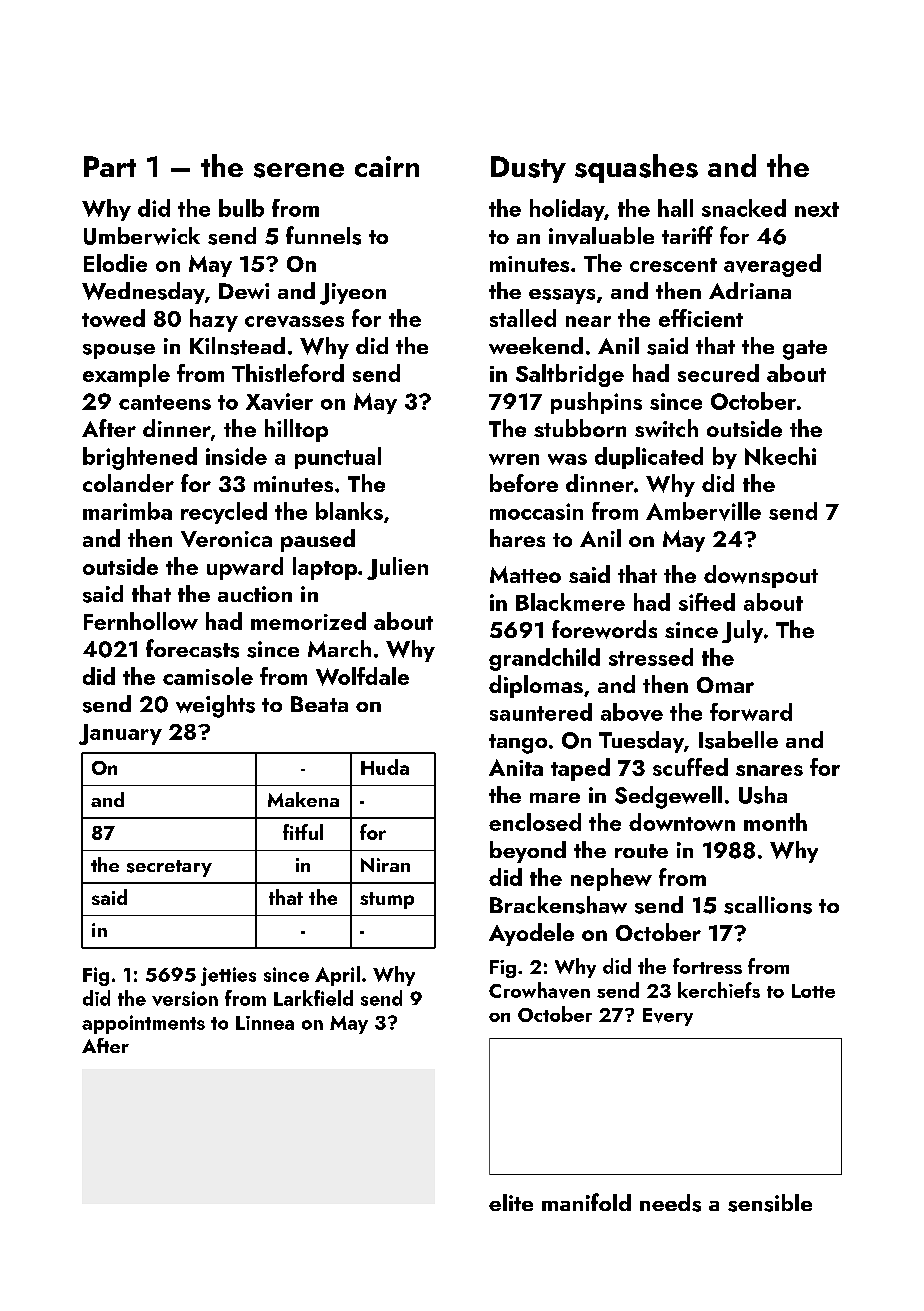 Image resolution: width=924 pixels, height=1311 pixels. What do you see at coordinates (126, 375) in the screenshot?
I see `example` at bounding box center [126, 375].
